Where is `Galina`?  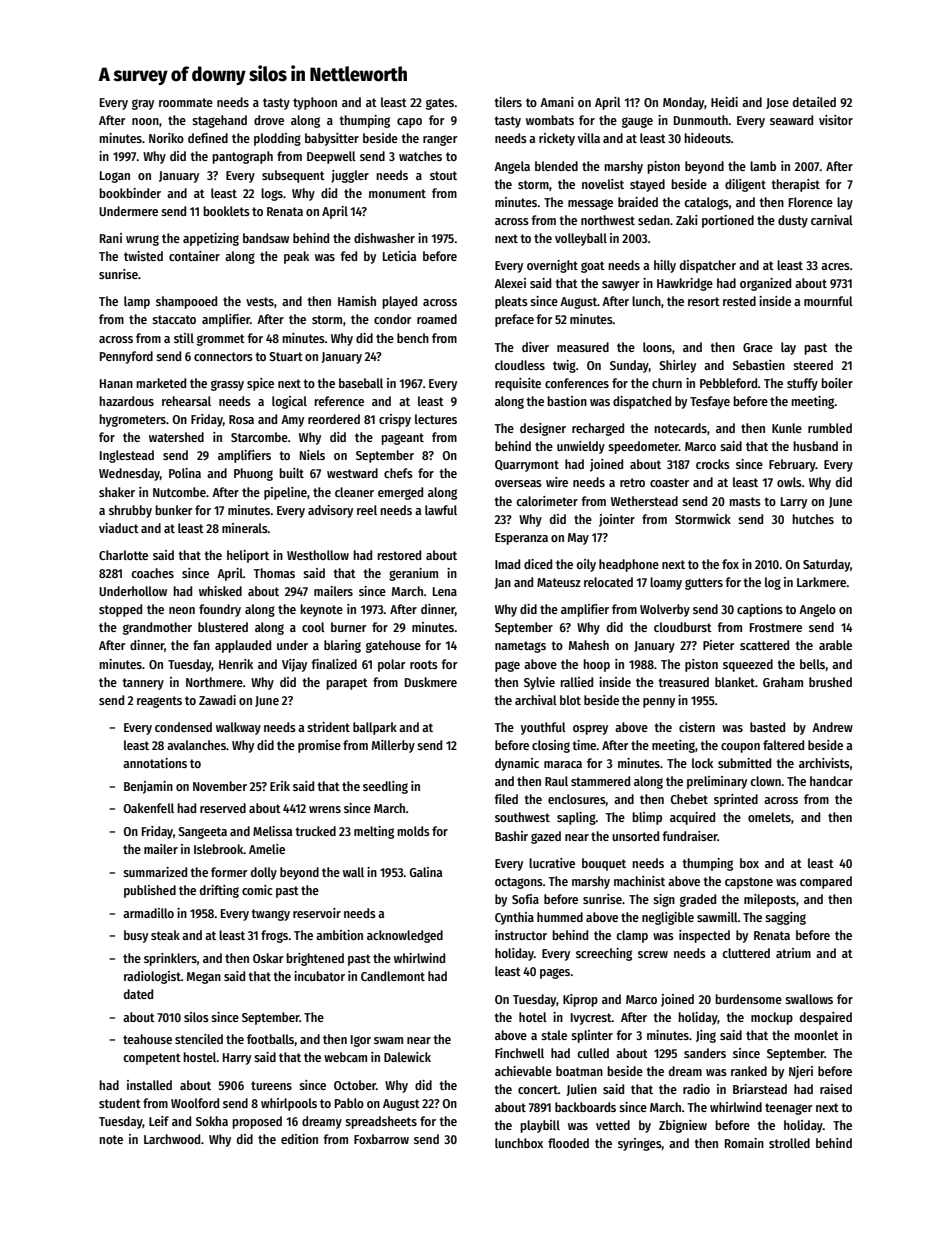
Galina is located at coordinates (425, 872).
